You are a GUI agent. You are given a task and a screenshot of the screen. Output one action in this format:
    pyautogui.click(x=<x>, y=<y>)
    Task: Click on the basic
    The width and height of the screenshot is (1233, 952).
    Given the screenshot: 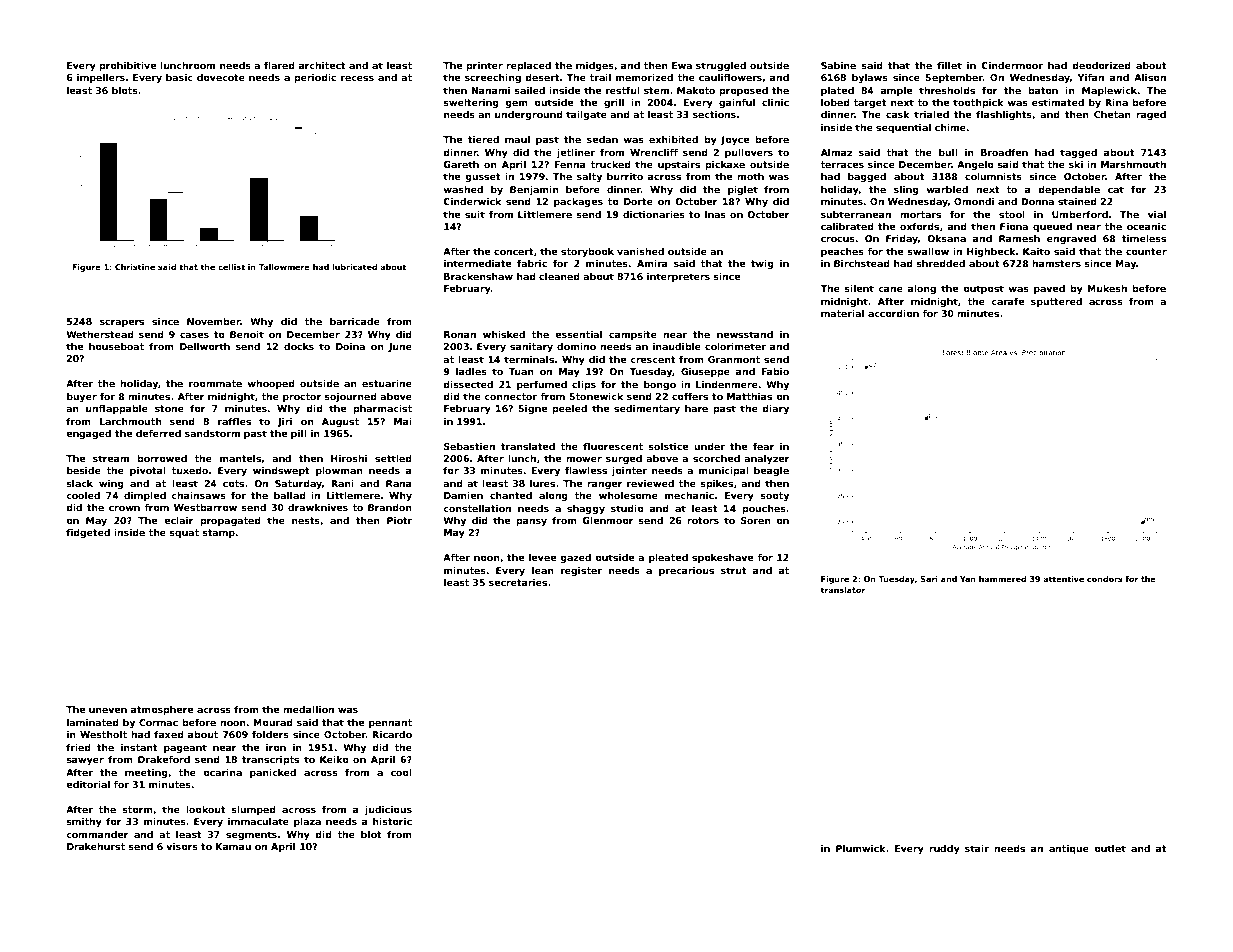 What is the action you would take?
    pyautogui.click(x=179, y=77)
